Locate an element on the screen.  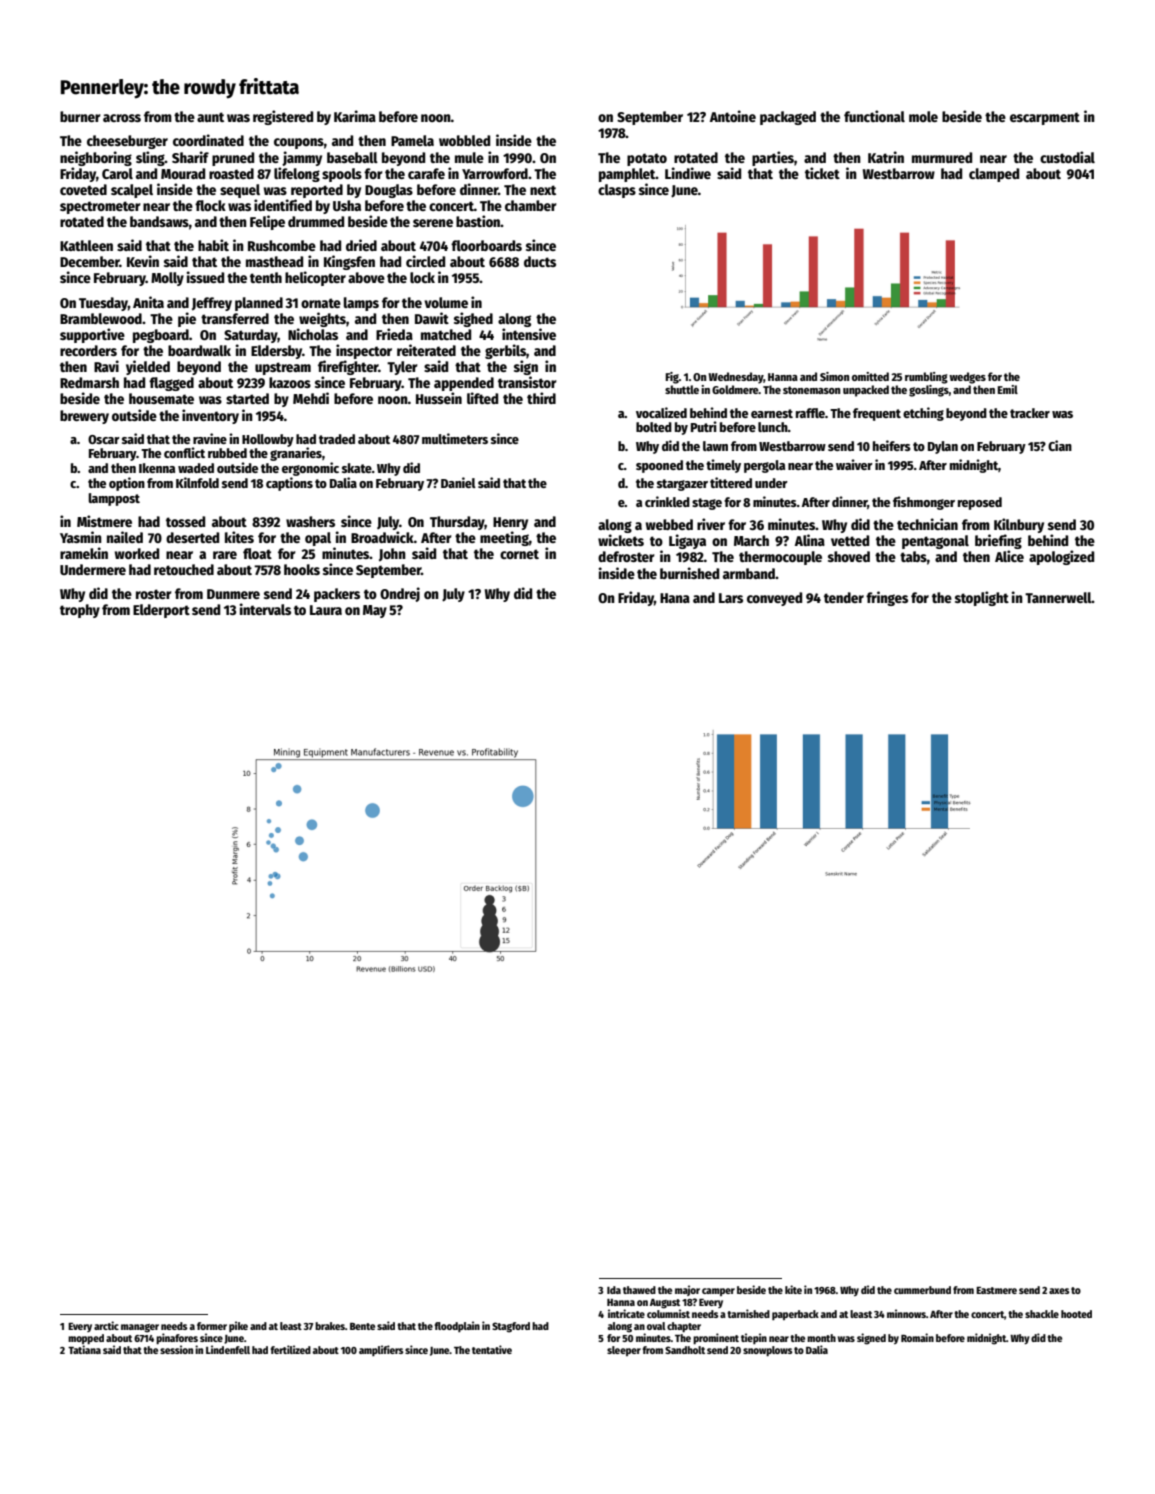
Emil is located at coordinates (1007, 389).
